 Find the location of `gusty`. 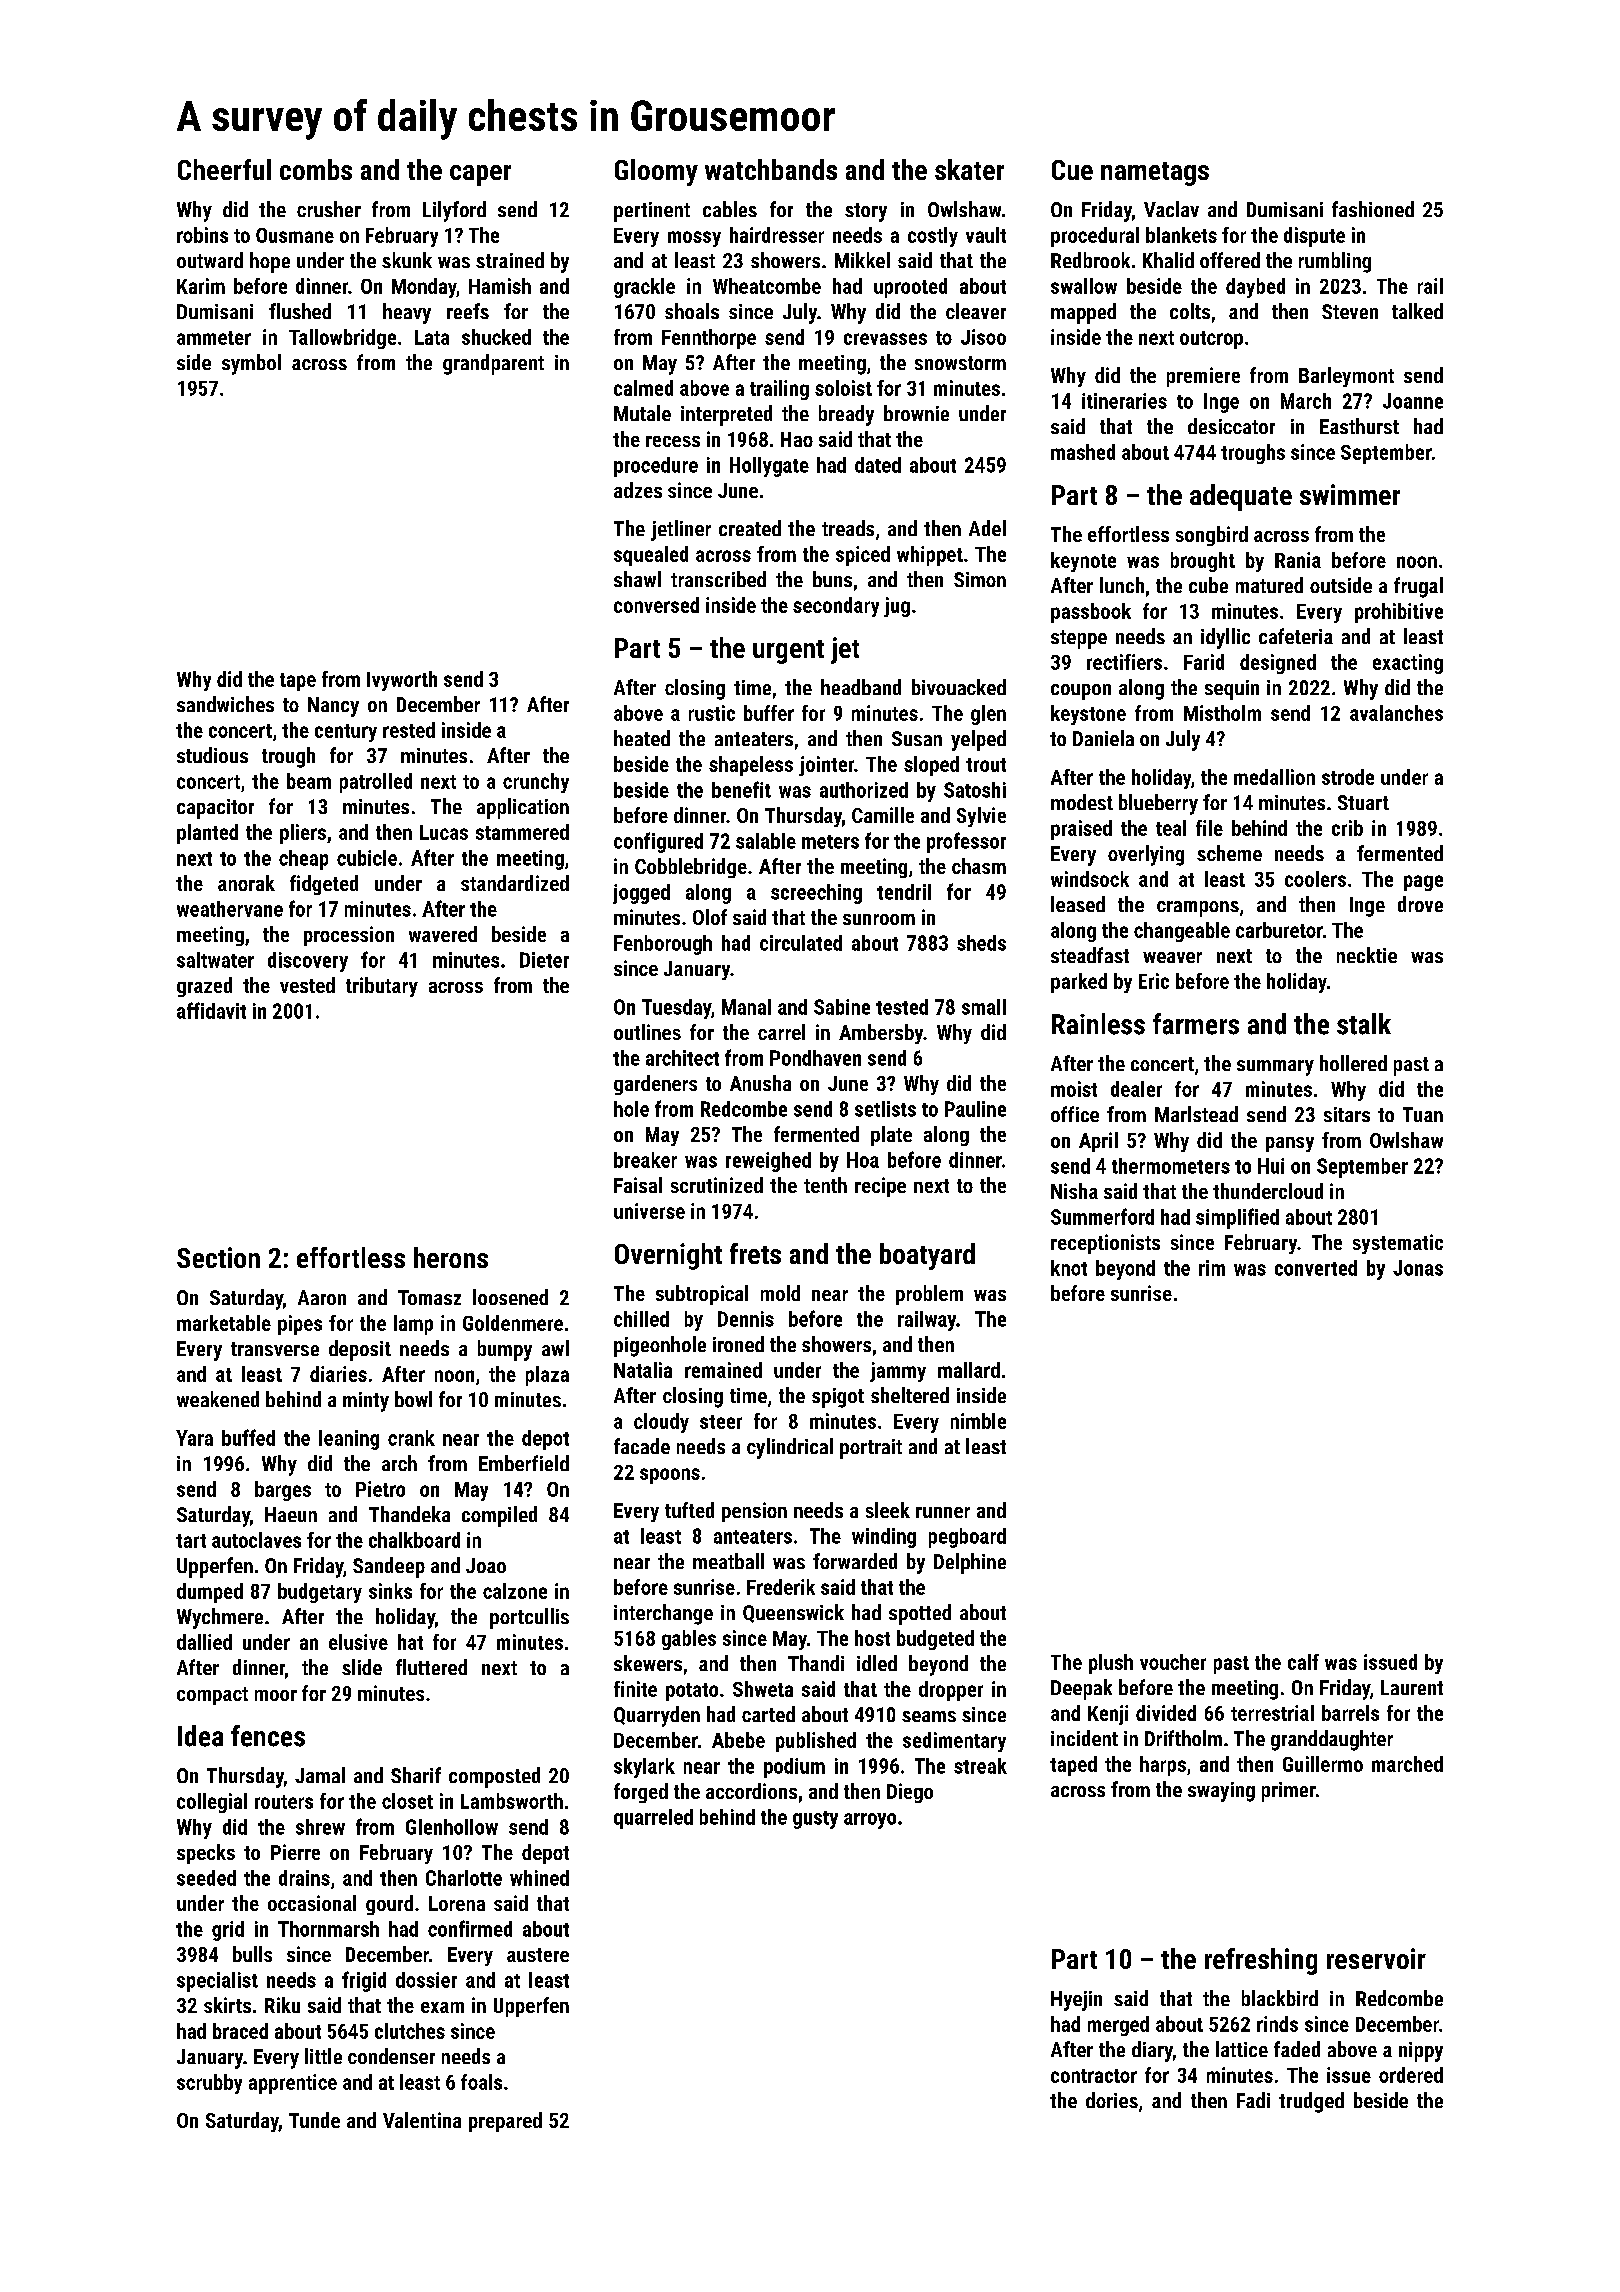

gusty is located at coordinates (815, 1820).
